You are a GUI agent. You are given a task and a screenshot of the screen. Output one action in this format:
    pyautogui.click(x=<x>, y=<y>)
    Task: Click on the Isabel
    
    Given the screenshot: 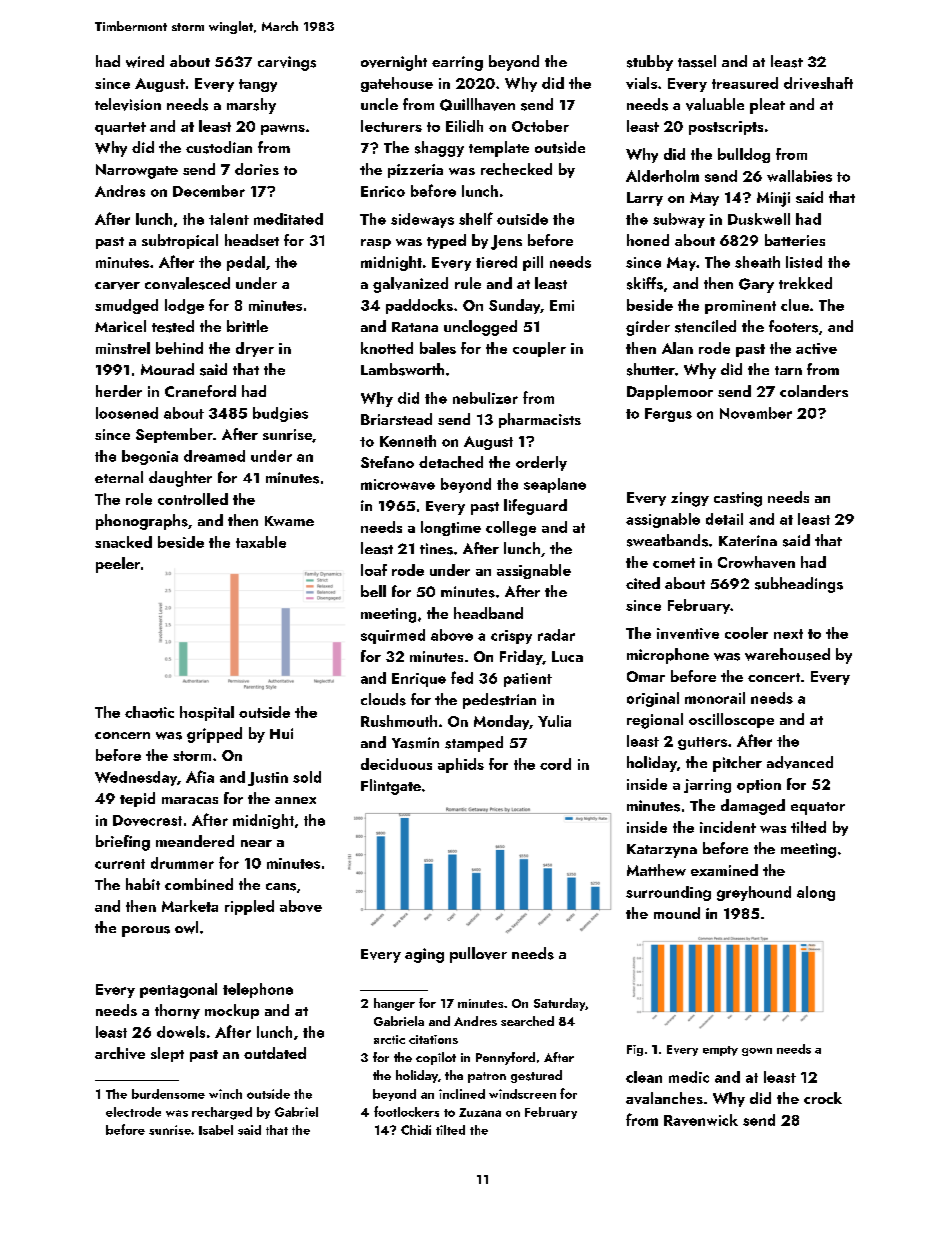 What is the action you would take?
    pyautogui.click(x=216, y=1130)
